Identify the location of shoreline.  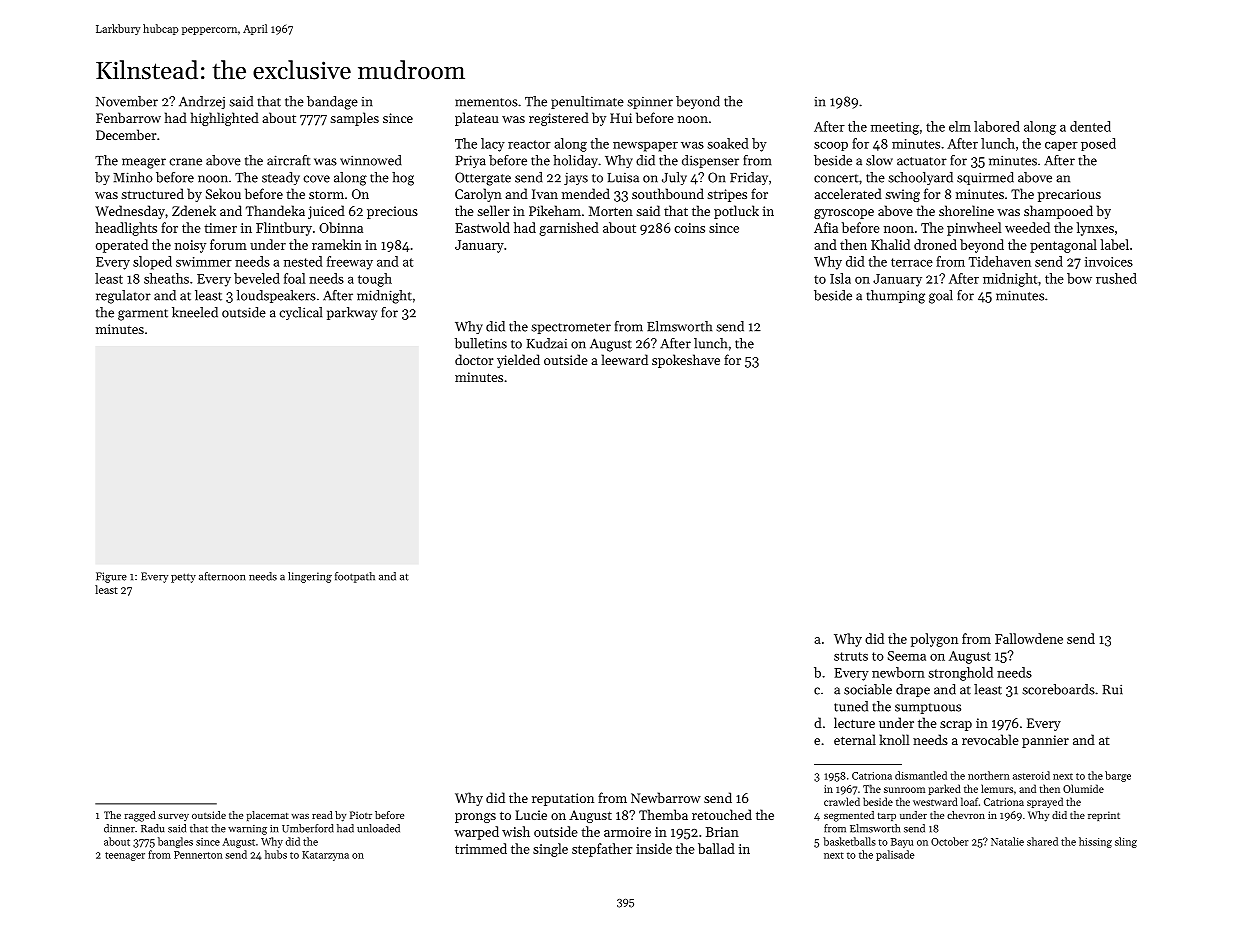
(966, 210).
